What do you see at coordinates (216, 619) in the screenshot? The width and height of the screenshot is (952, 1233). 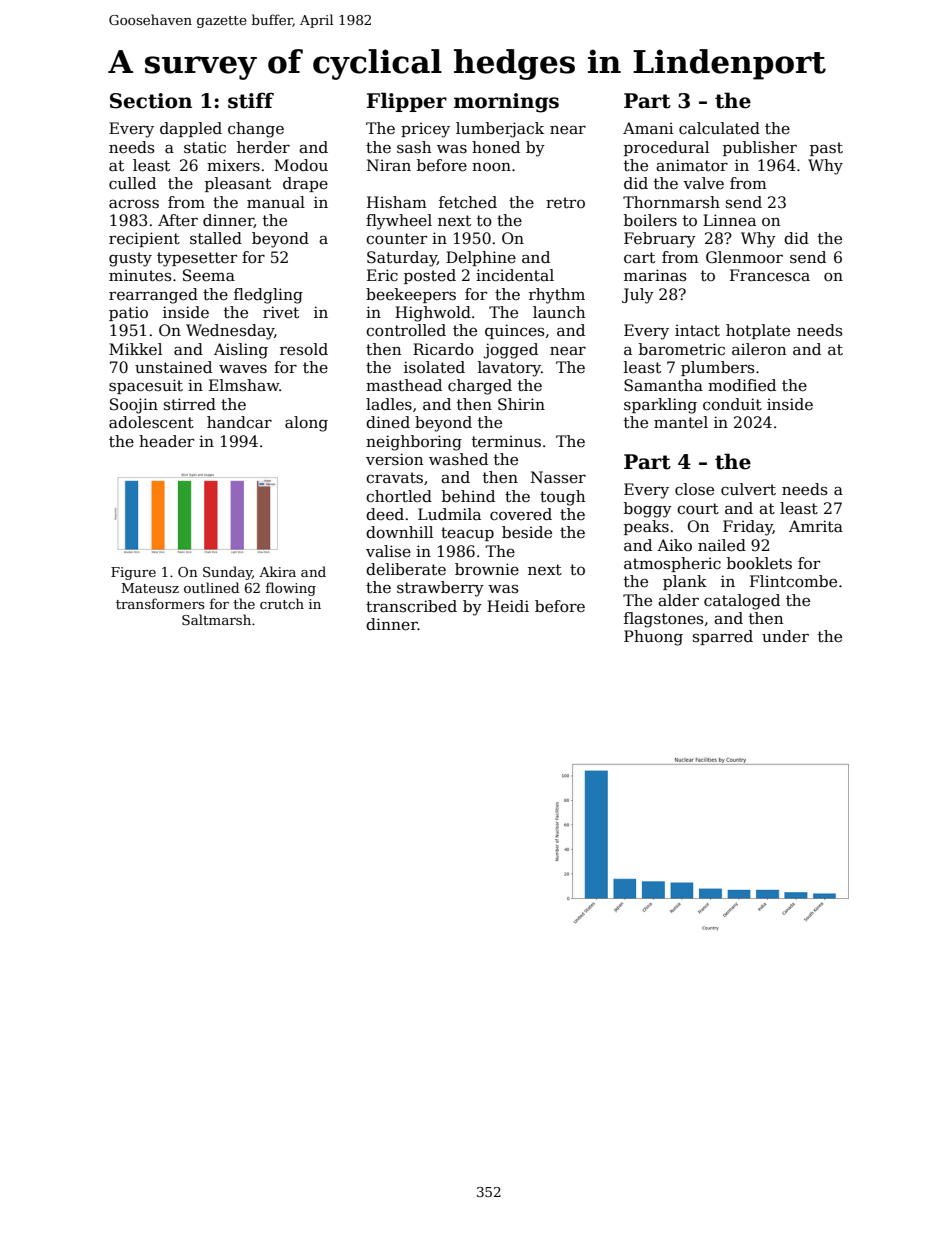 I see `Saltmarsh` at bounding box center [216, 619].
